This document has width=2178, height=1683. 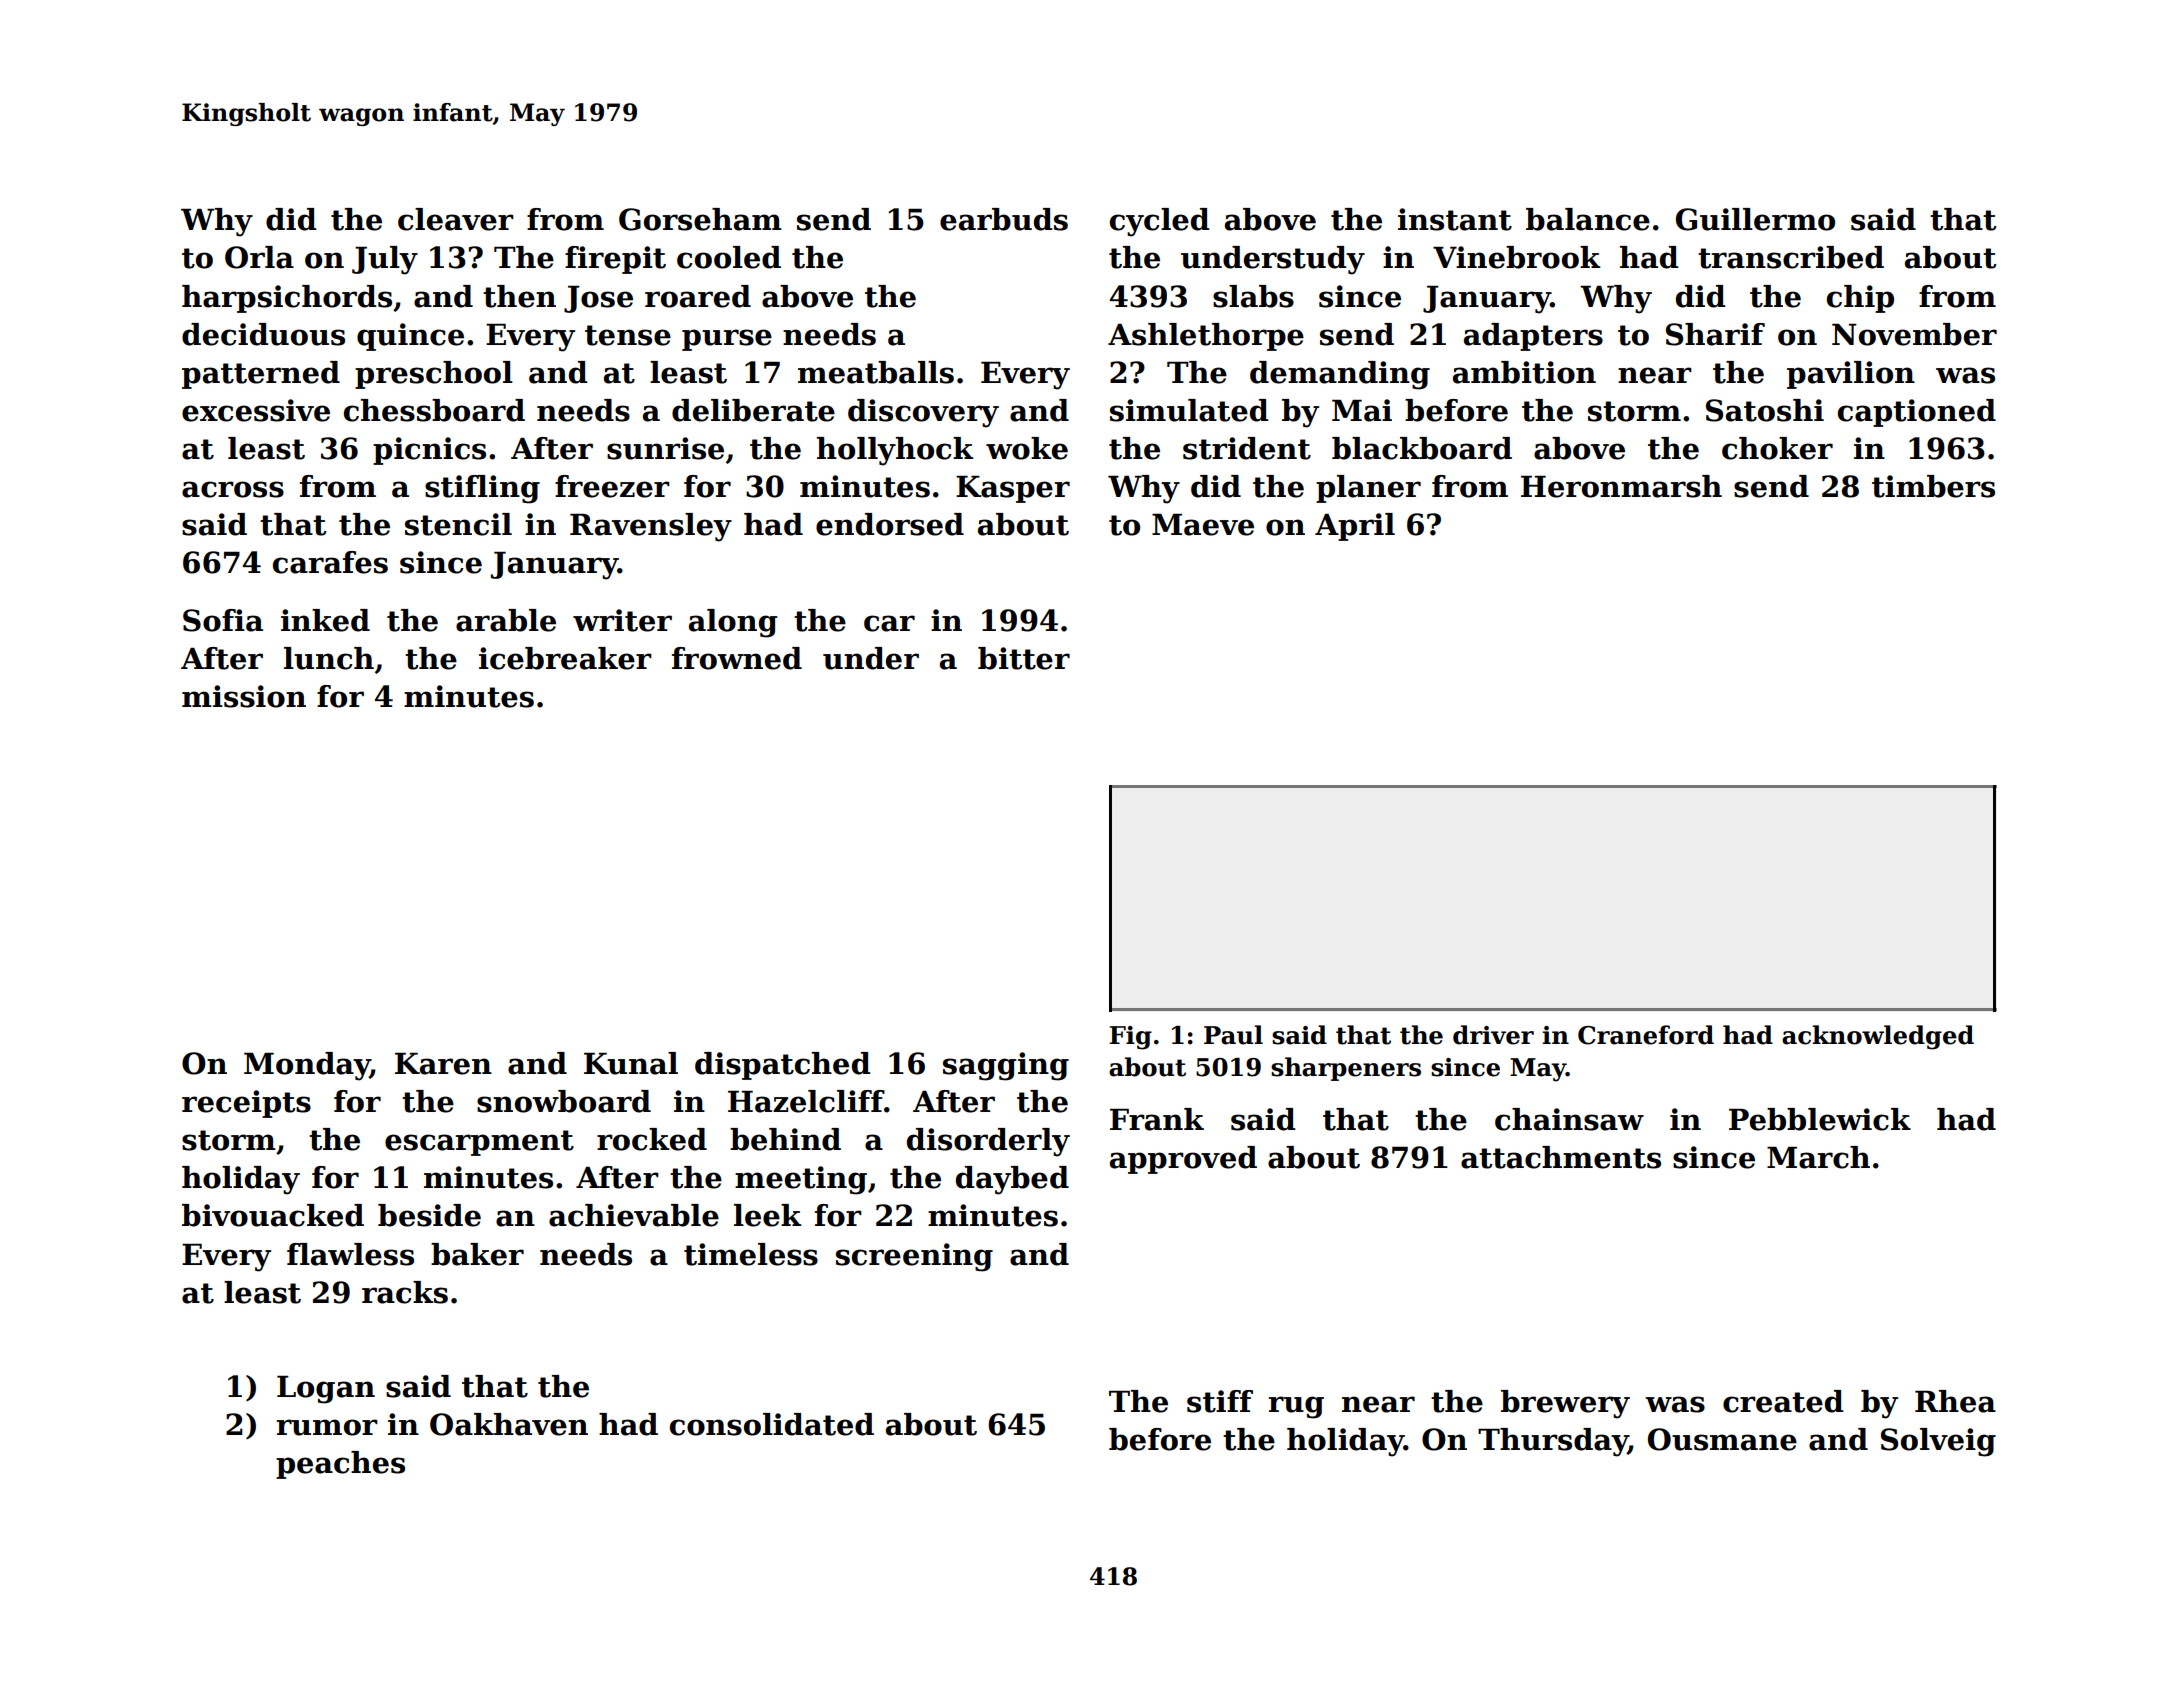 What do you see at coordinates (1206, 337) in the document?
I see `Ashlethorpe` at bounding box center [1206, 337].
